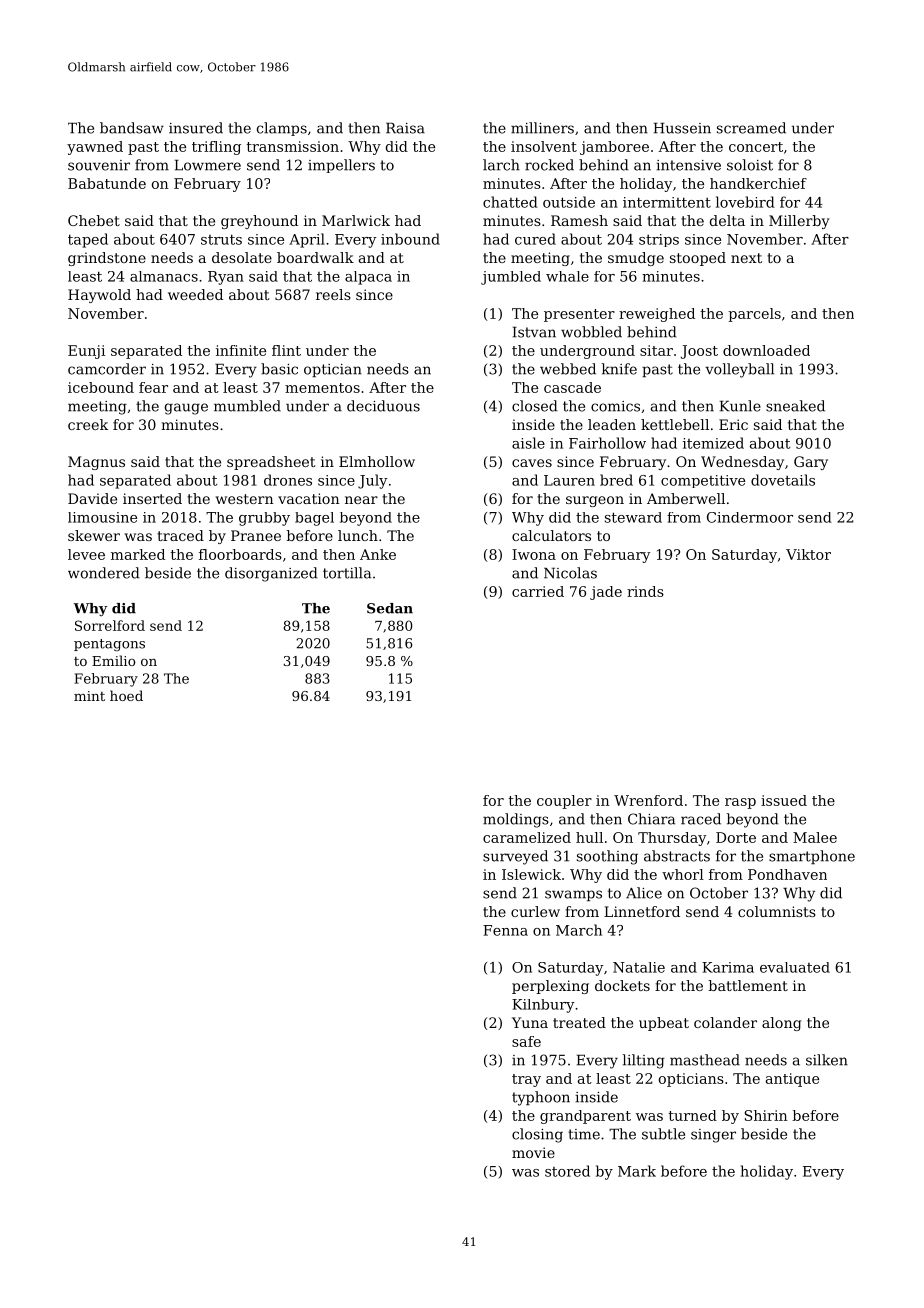 This screenshot has height=1308, width=924. Describe the element at coordinates (751, 128) in the screenshot. I see `screamed` at that location.
